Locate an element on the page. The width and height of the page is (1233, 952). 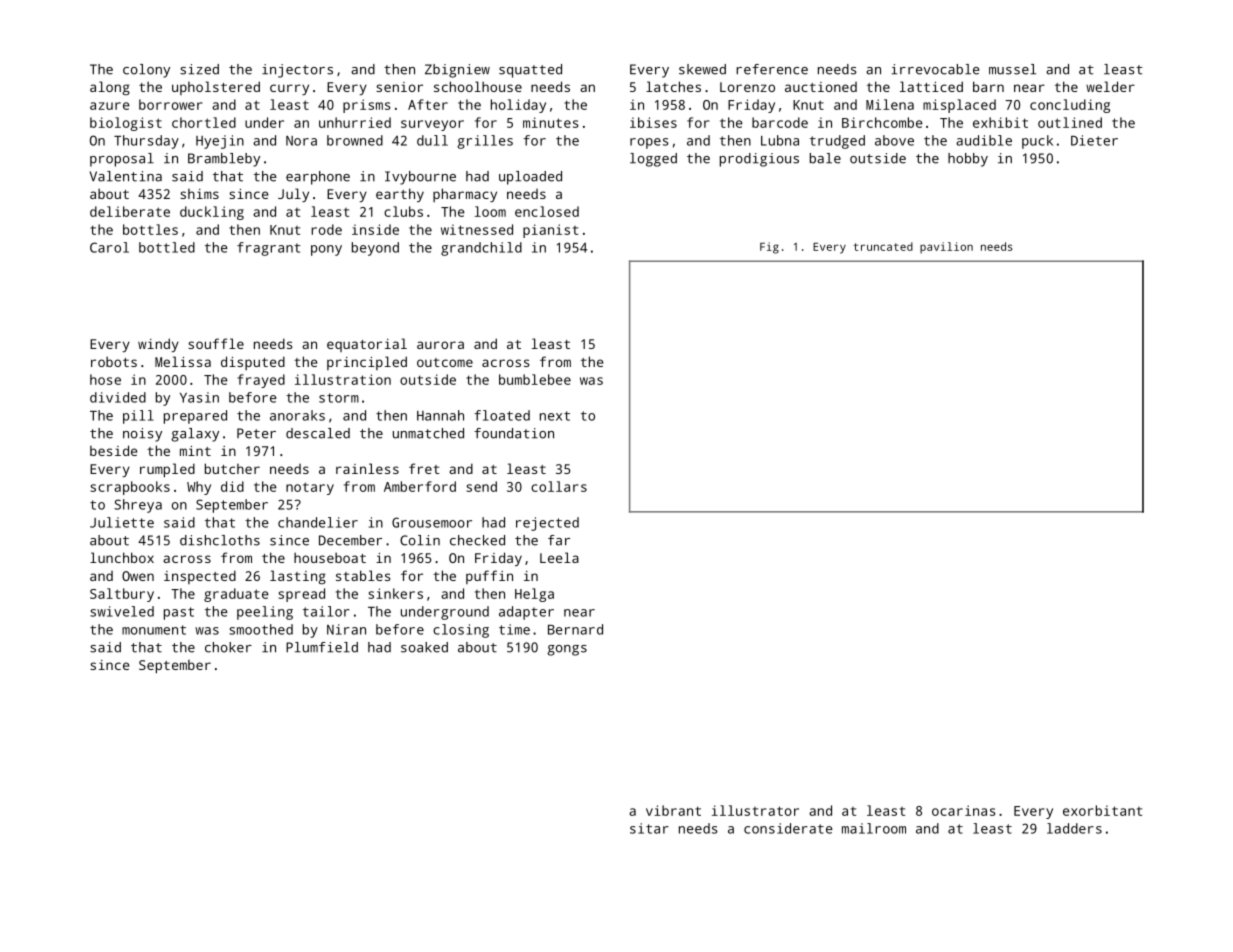
choker is located at coordinates (228, 647).
